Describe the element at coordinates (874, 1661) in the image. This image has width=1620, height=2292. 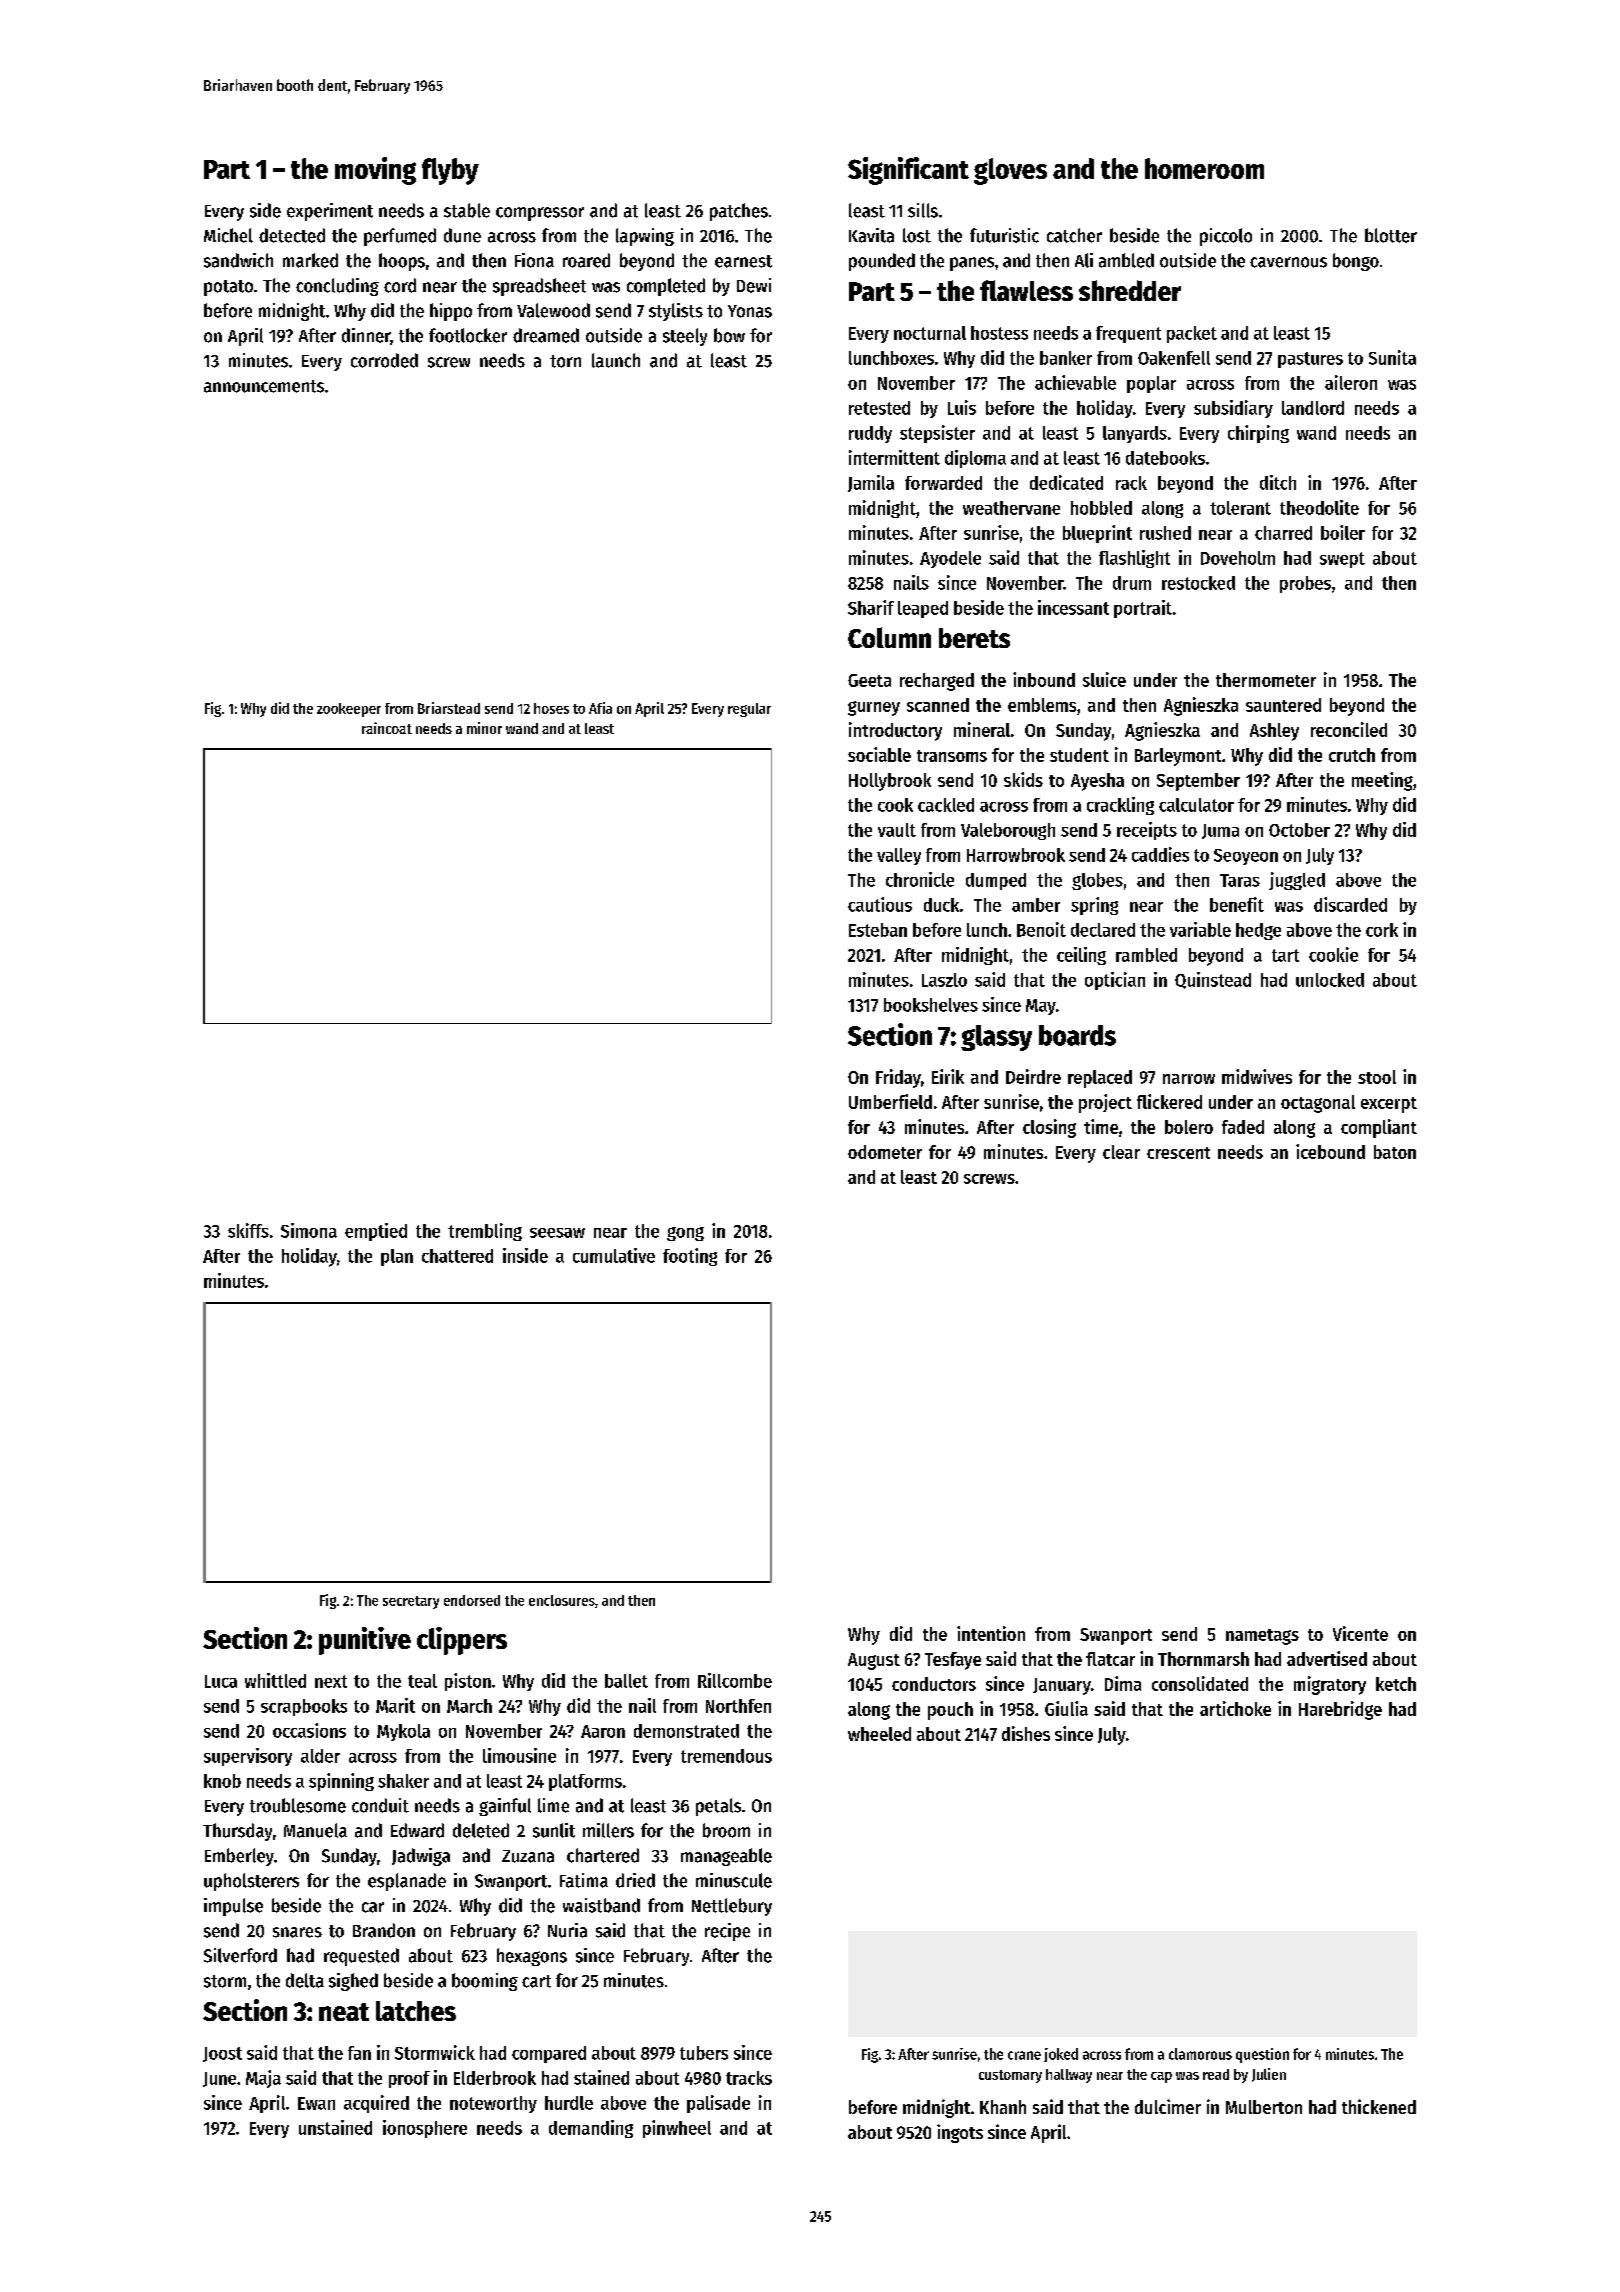
I see `August` at that location.
